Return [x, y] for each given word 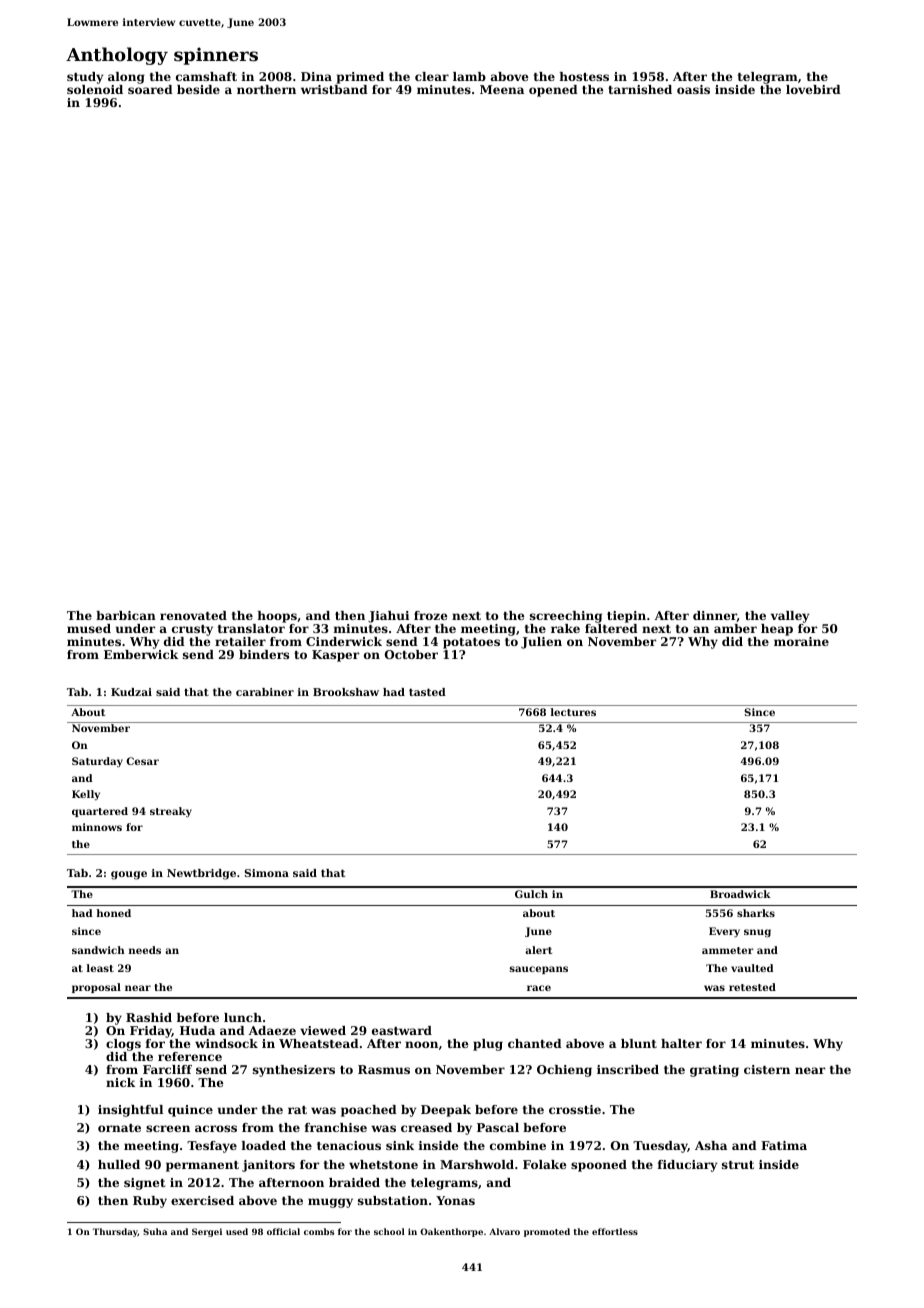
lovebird [813, 89]
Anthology [117, 56]
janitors [268, 1166]
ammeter [728, 950]
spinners [216, 56]
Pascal [498, 1127]
